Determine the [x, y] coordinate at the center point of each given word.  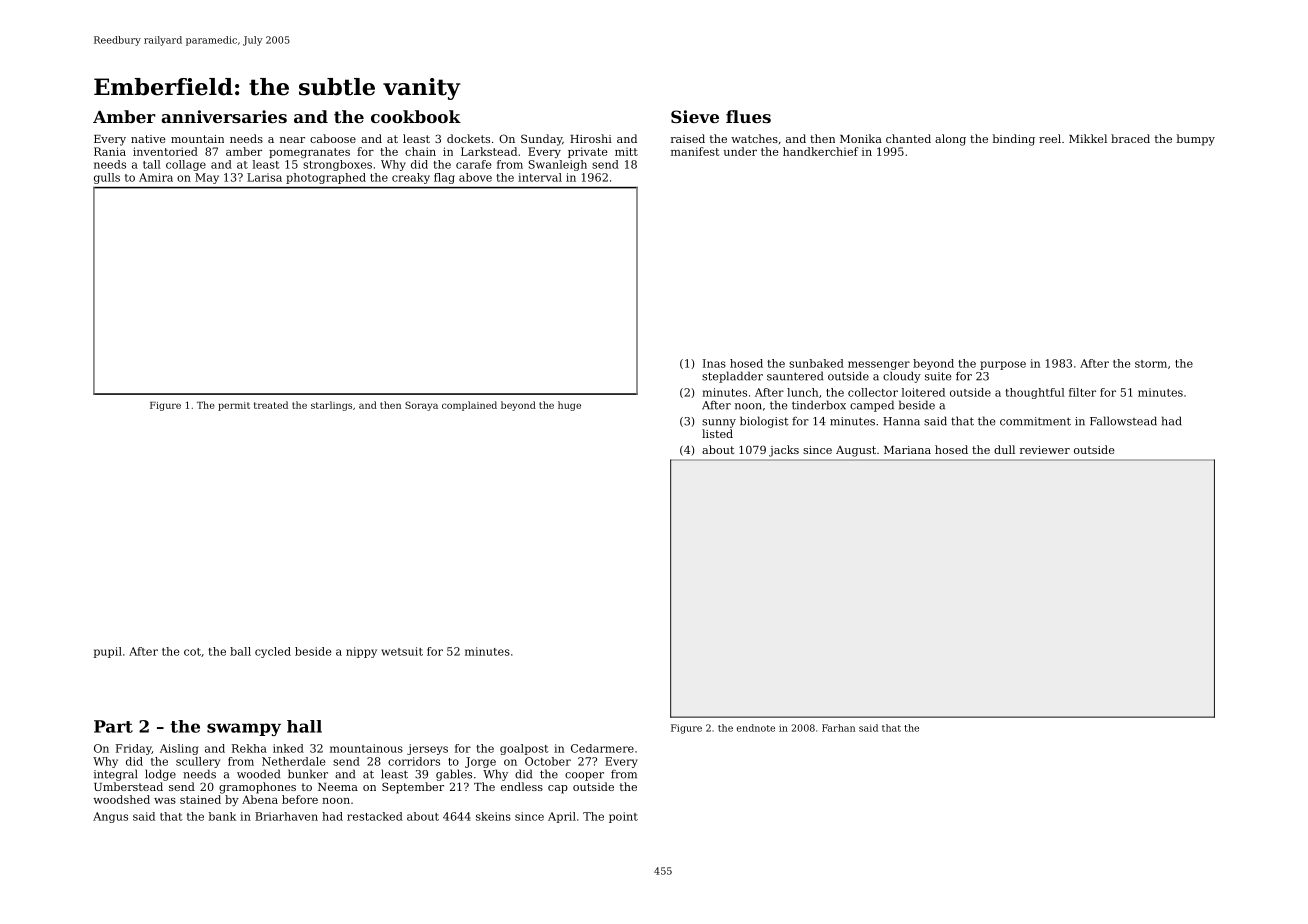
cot [192, 652]
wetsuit [402, 651]
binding [1014, 140]
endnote [756, 728]
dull [1004, 449]
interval [540, 177]
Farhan [838, 728]
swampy [244, 729]
